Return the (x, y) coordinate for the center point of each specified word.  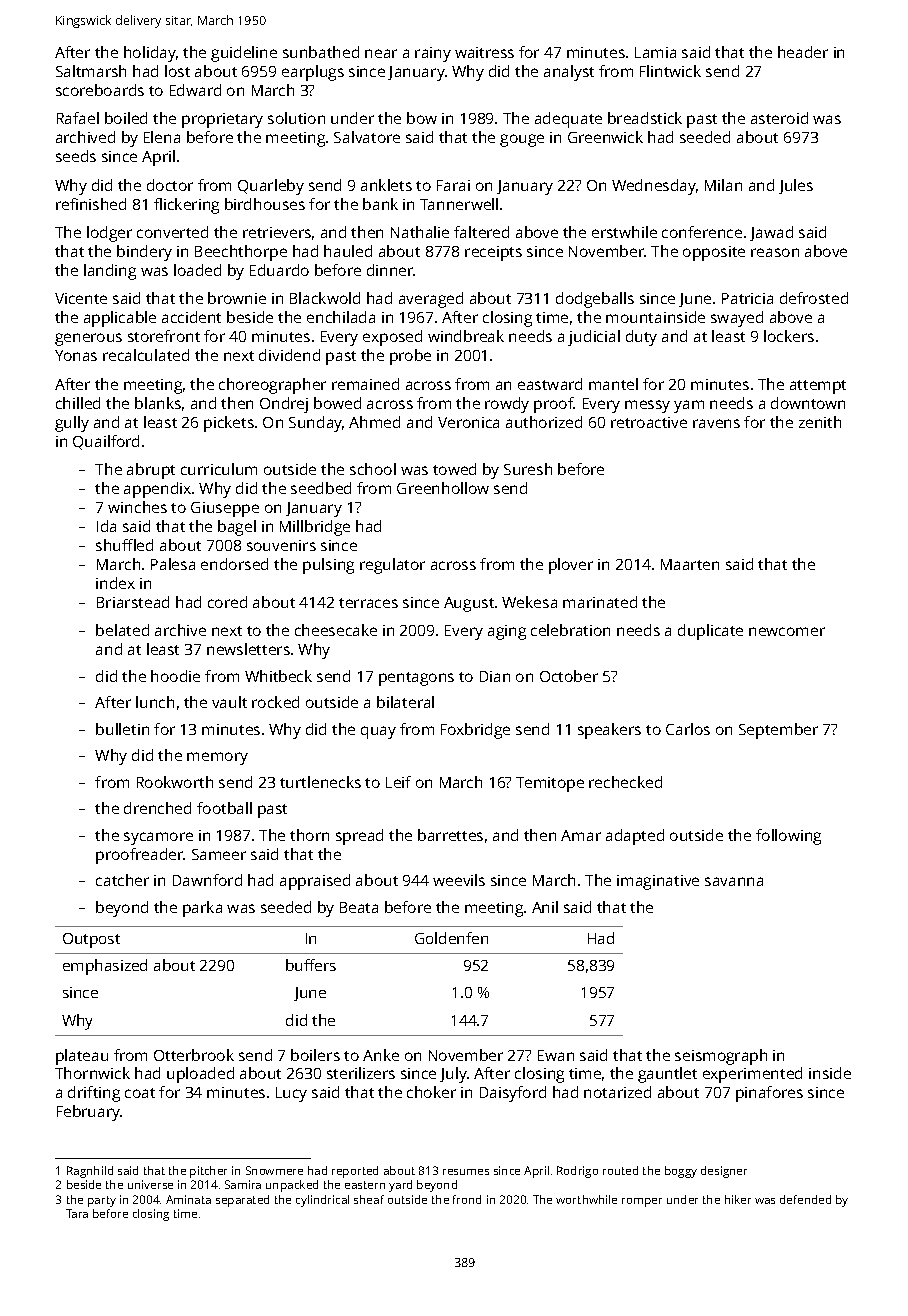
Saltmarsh (91, 71)
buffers (311, 965)
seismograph (721, 1057)
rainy (433, 54)
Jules (796, 186)
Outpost (91, 940)
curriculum (219, 469)
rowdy (507, 405)
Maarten (690, 564)
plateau (82, 1057)
